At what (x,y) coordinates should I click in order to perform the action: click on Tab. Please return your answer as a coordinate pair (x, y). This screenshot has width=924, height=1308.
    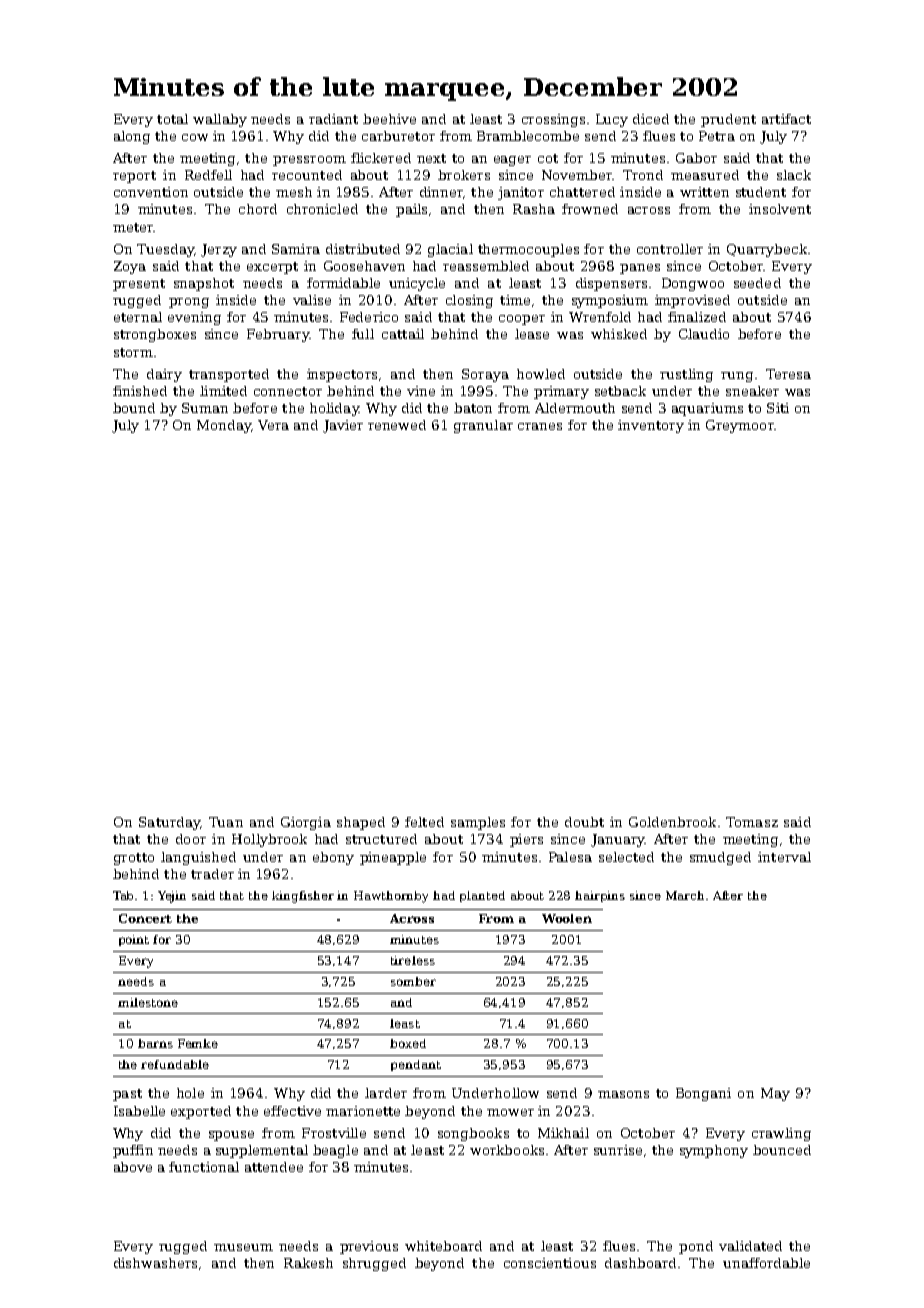
    Looking at the image, I should click on (123, 895).
